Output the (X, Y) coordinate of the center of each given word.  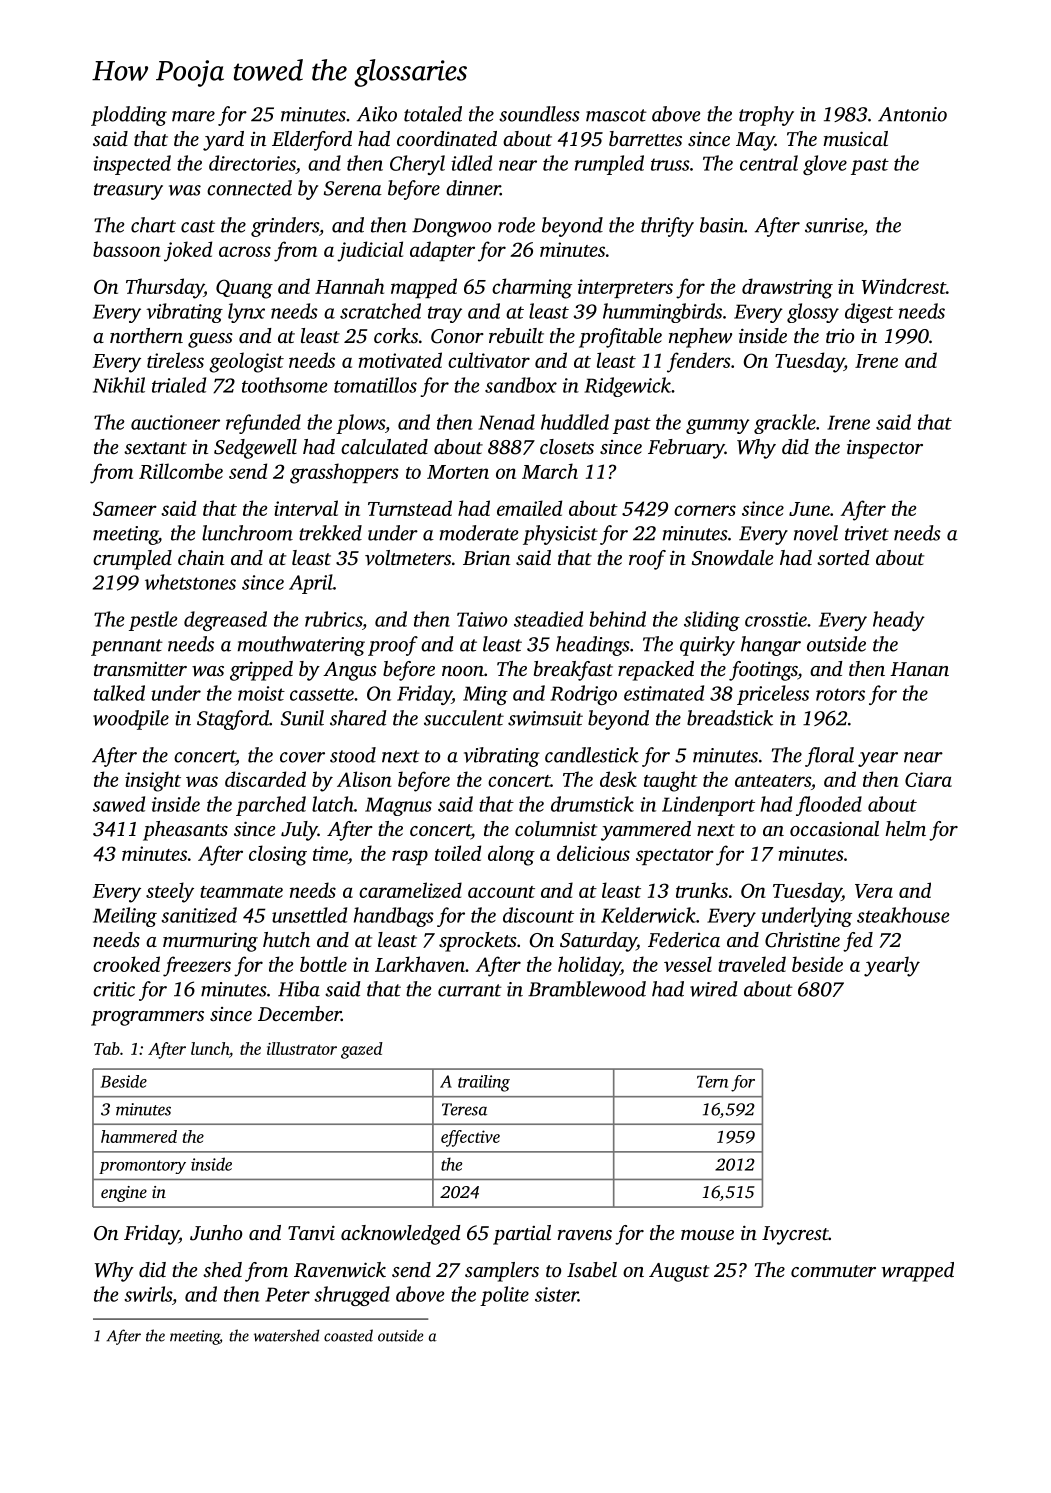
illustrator (302, 1048)
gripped (261, 671)
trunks (702, 890)
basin (722, 225)
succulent (464, 718)
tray (445, 314)
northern (146, 335)
